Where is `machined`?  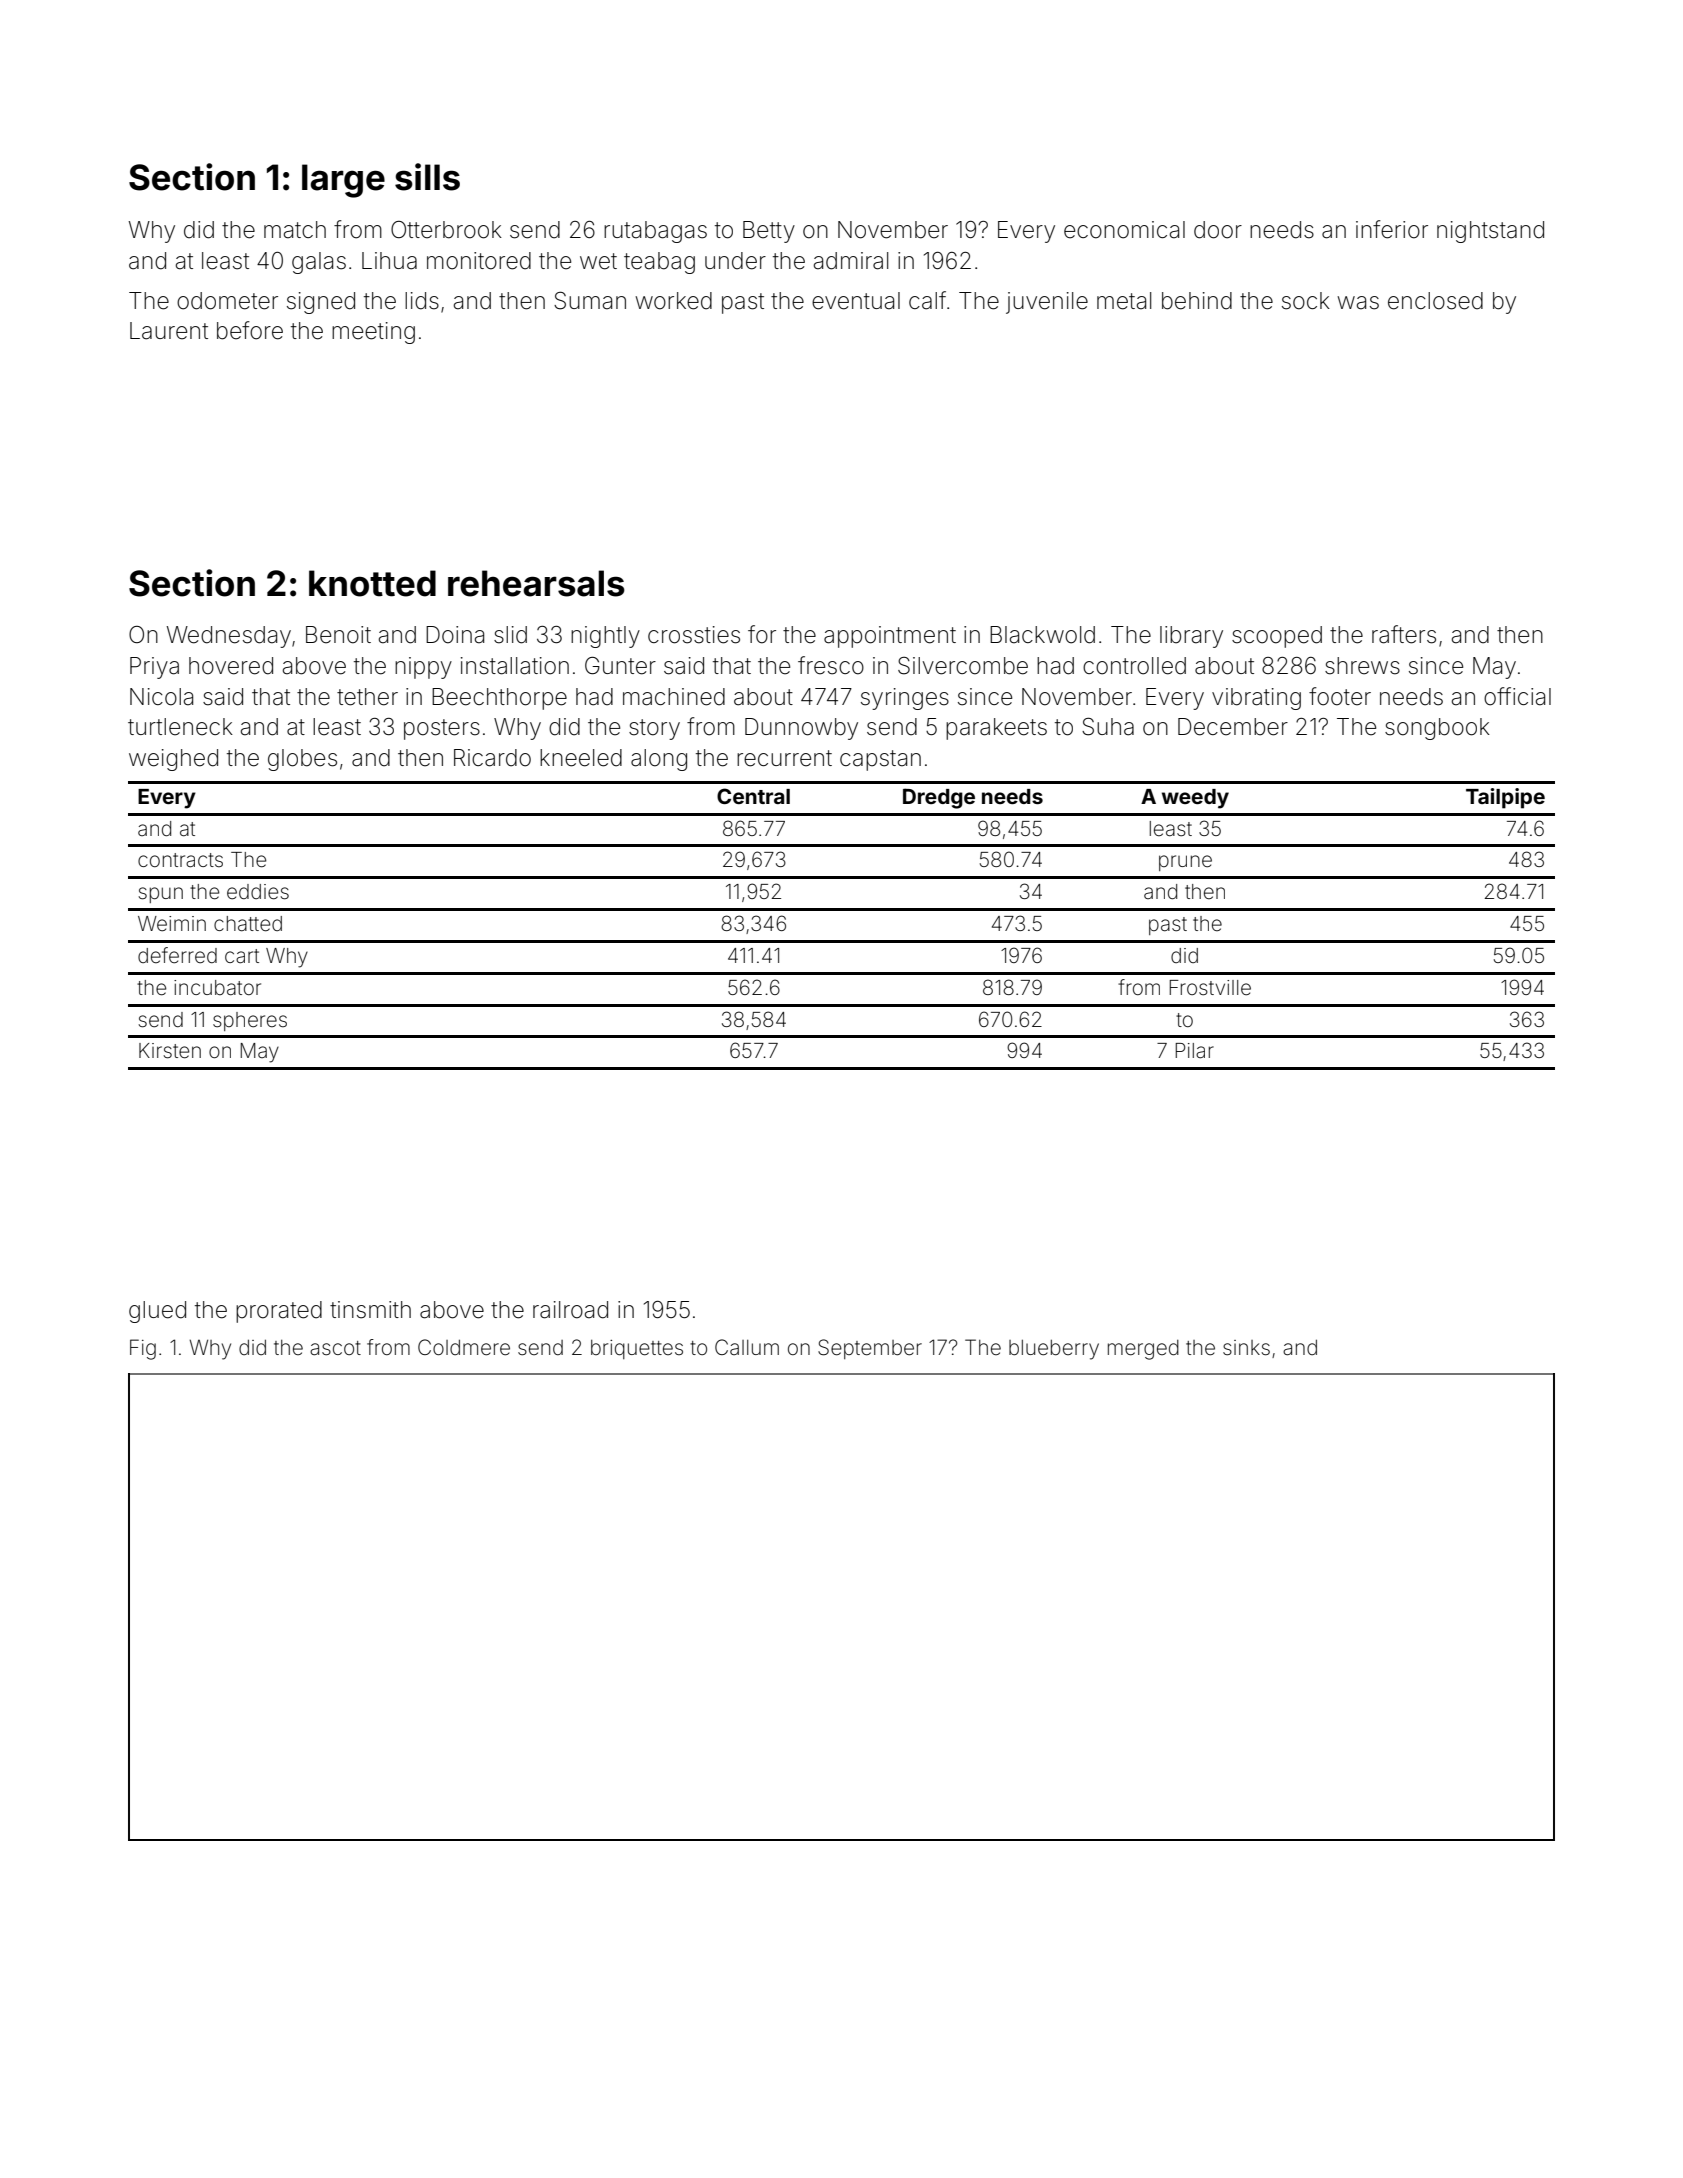
machined is located at coordinates (674, 697).
